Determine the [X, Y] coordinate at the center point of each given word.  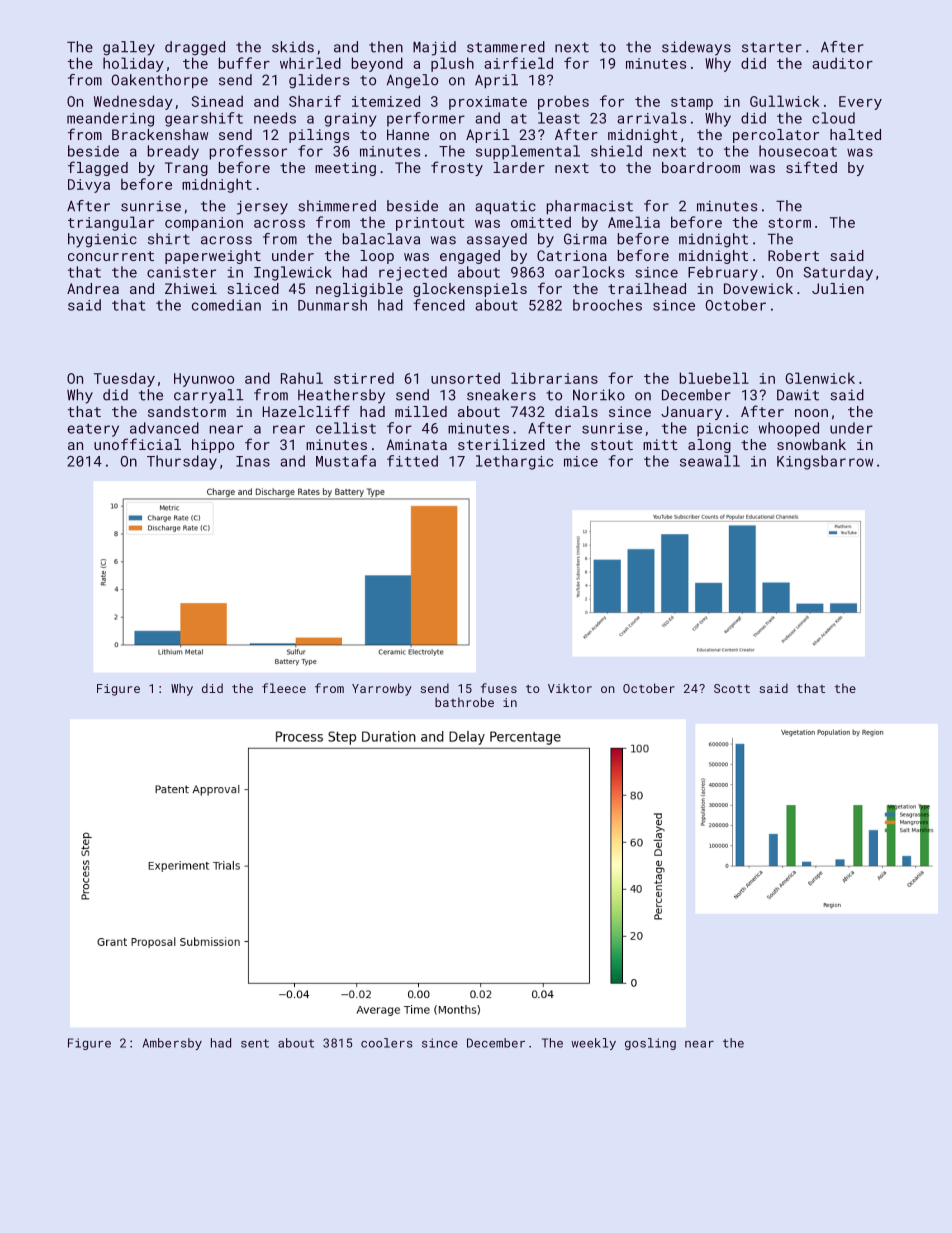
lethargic [514, 462]
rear [289, 429]
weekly [593, 1044]
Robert [793, 255]
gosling [650, 1044]
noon [811, 413]
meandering [110, 119]
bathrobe [464, 702]
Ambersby [172, 1044]
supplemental [528, 152]
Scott [732, 688]
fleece [284, 688]
